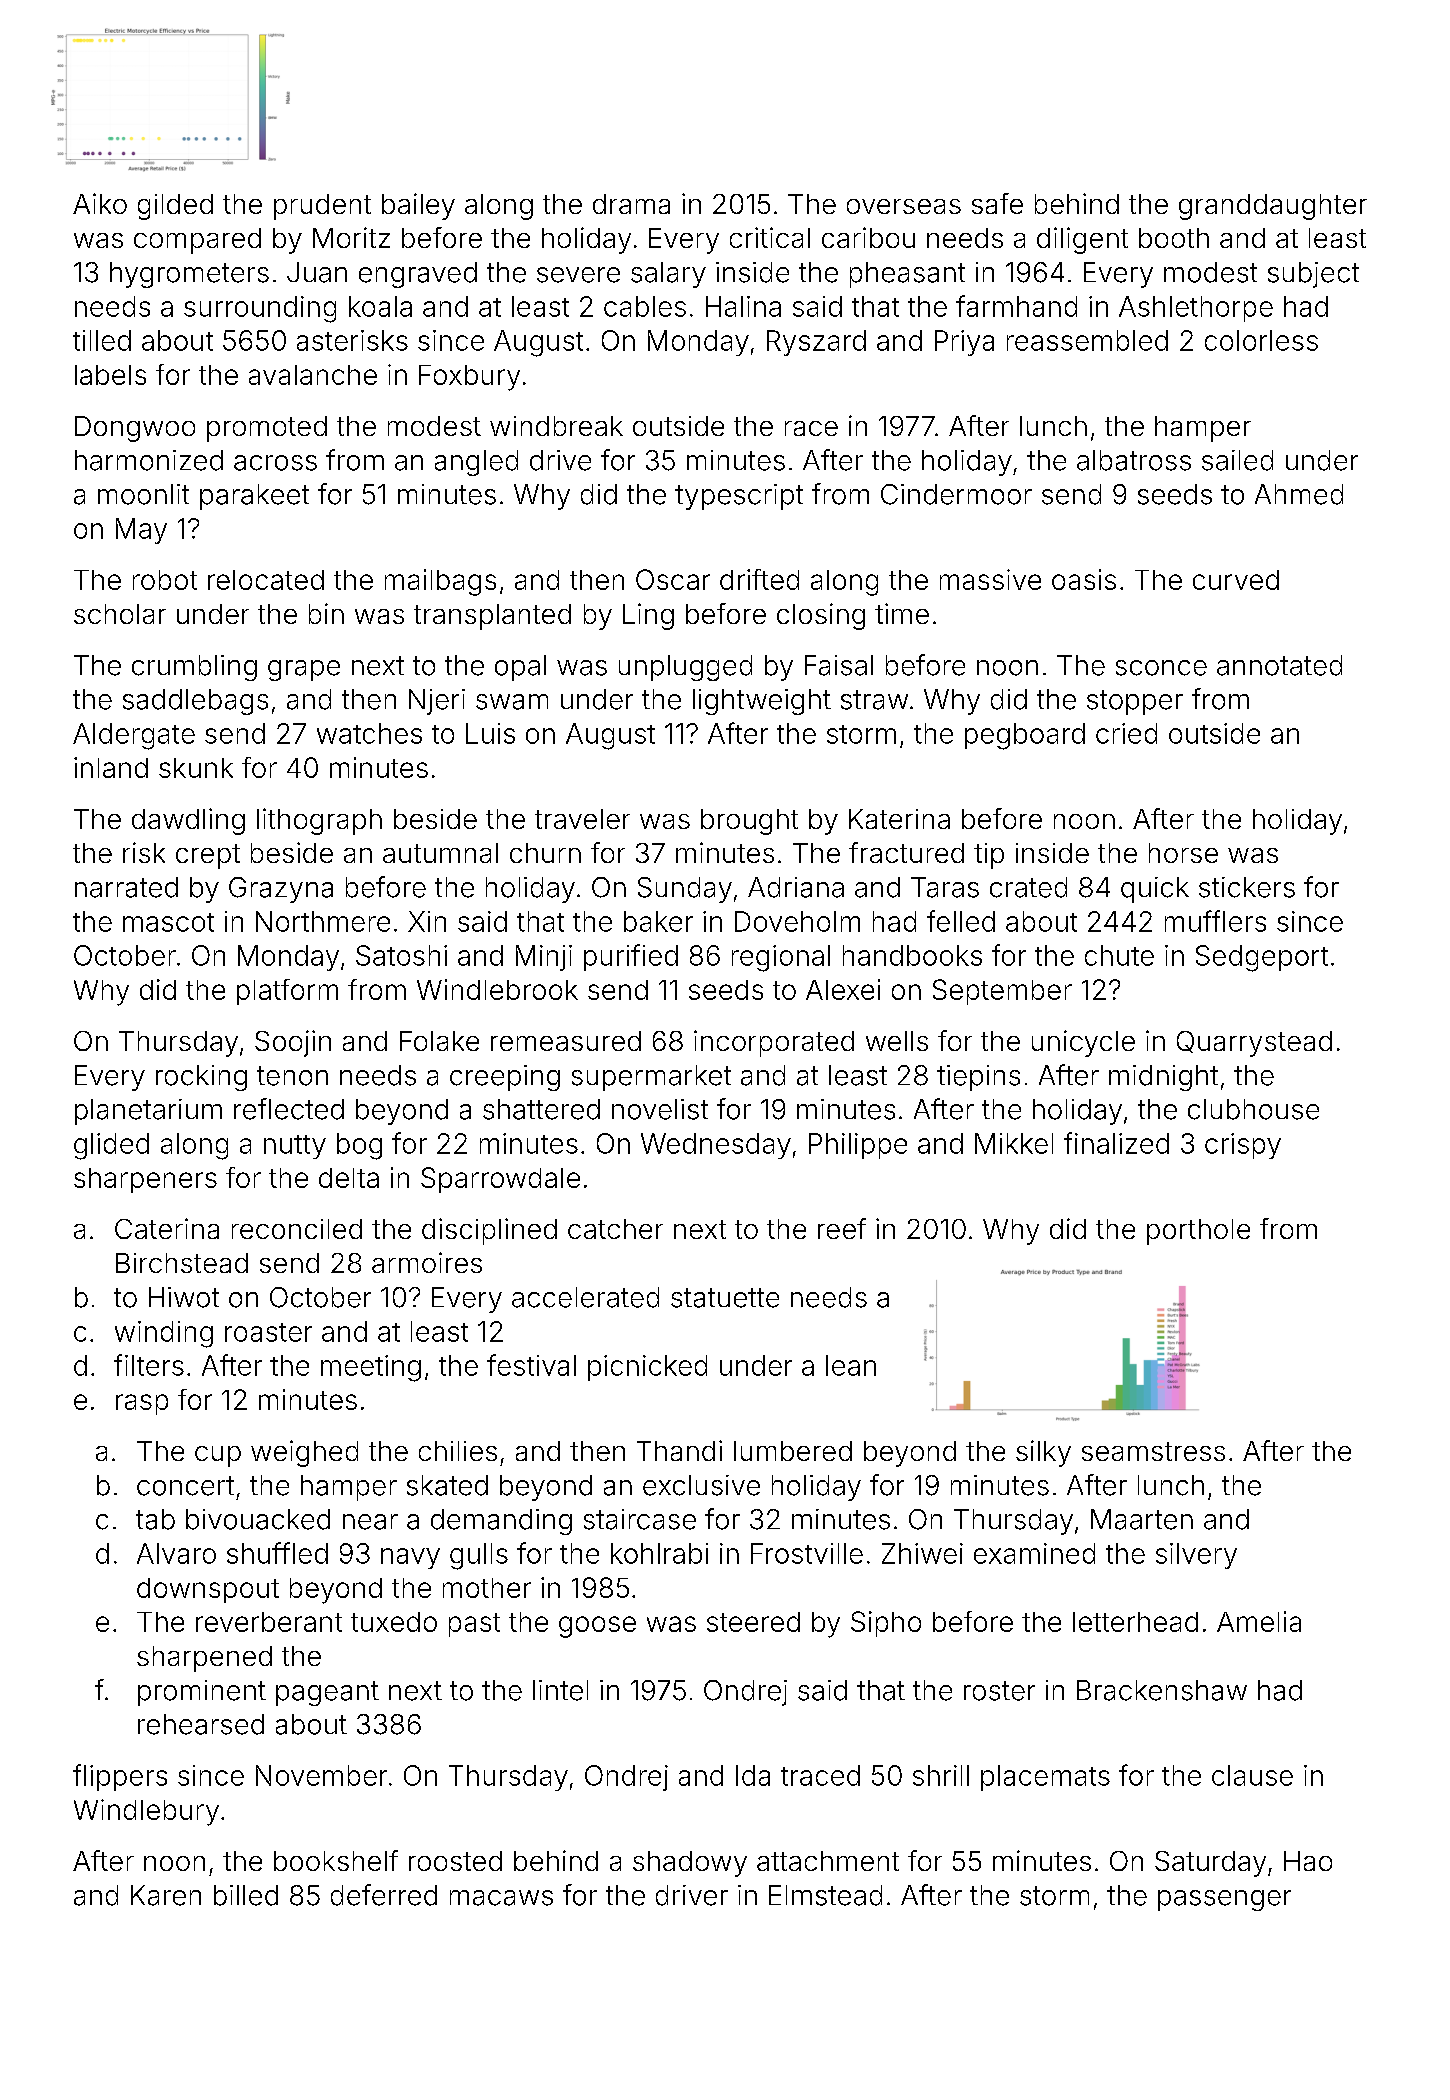 This screenshot has width=1450, height=2100. Describe the element at coordinates (1198, 1232) in the screenshot. I see `porthole` at that location.
